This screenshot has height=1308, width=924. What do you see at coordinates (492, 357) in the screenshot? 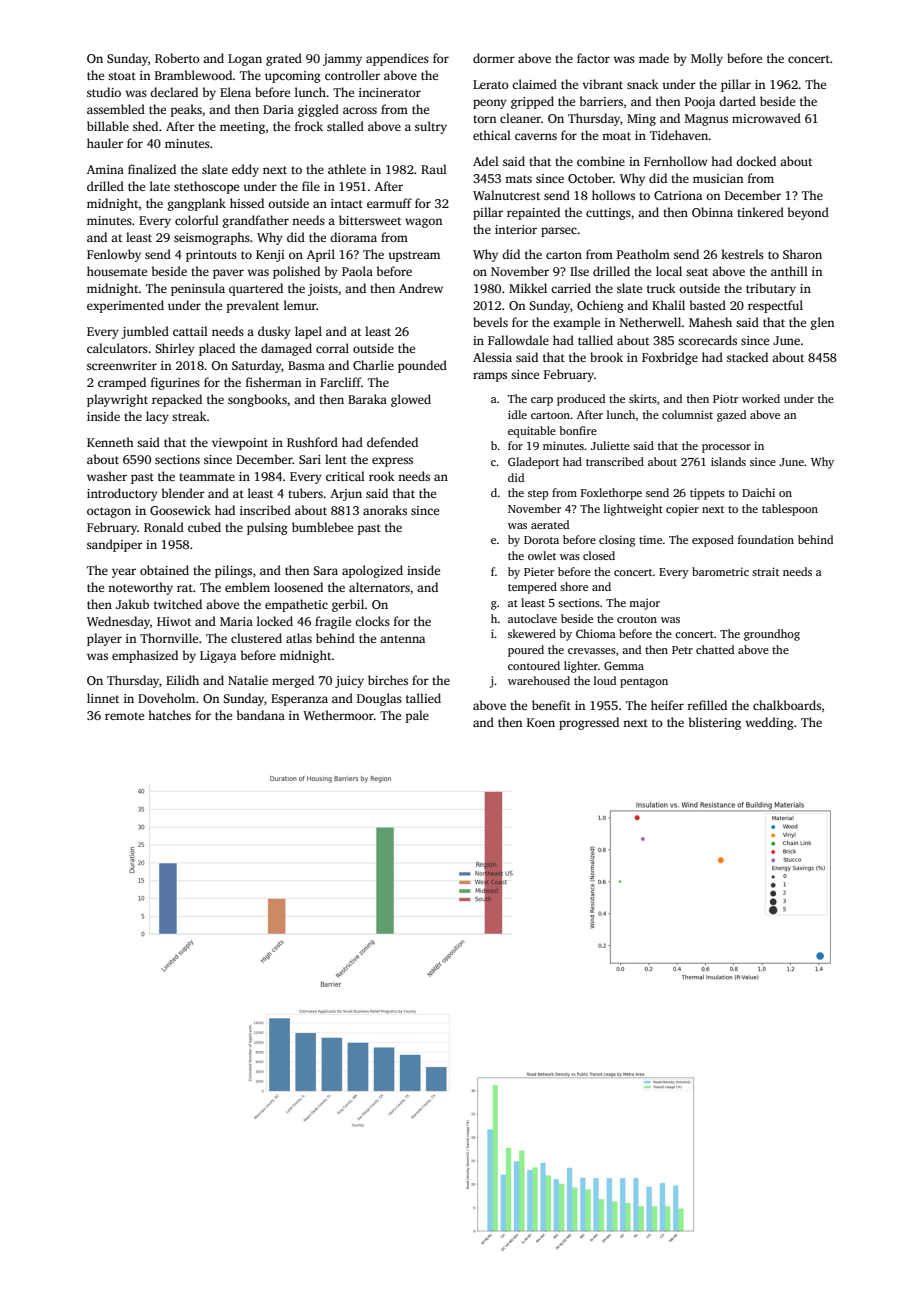
I see `Alessia` at bounding box center [492, 357].
